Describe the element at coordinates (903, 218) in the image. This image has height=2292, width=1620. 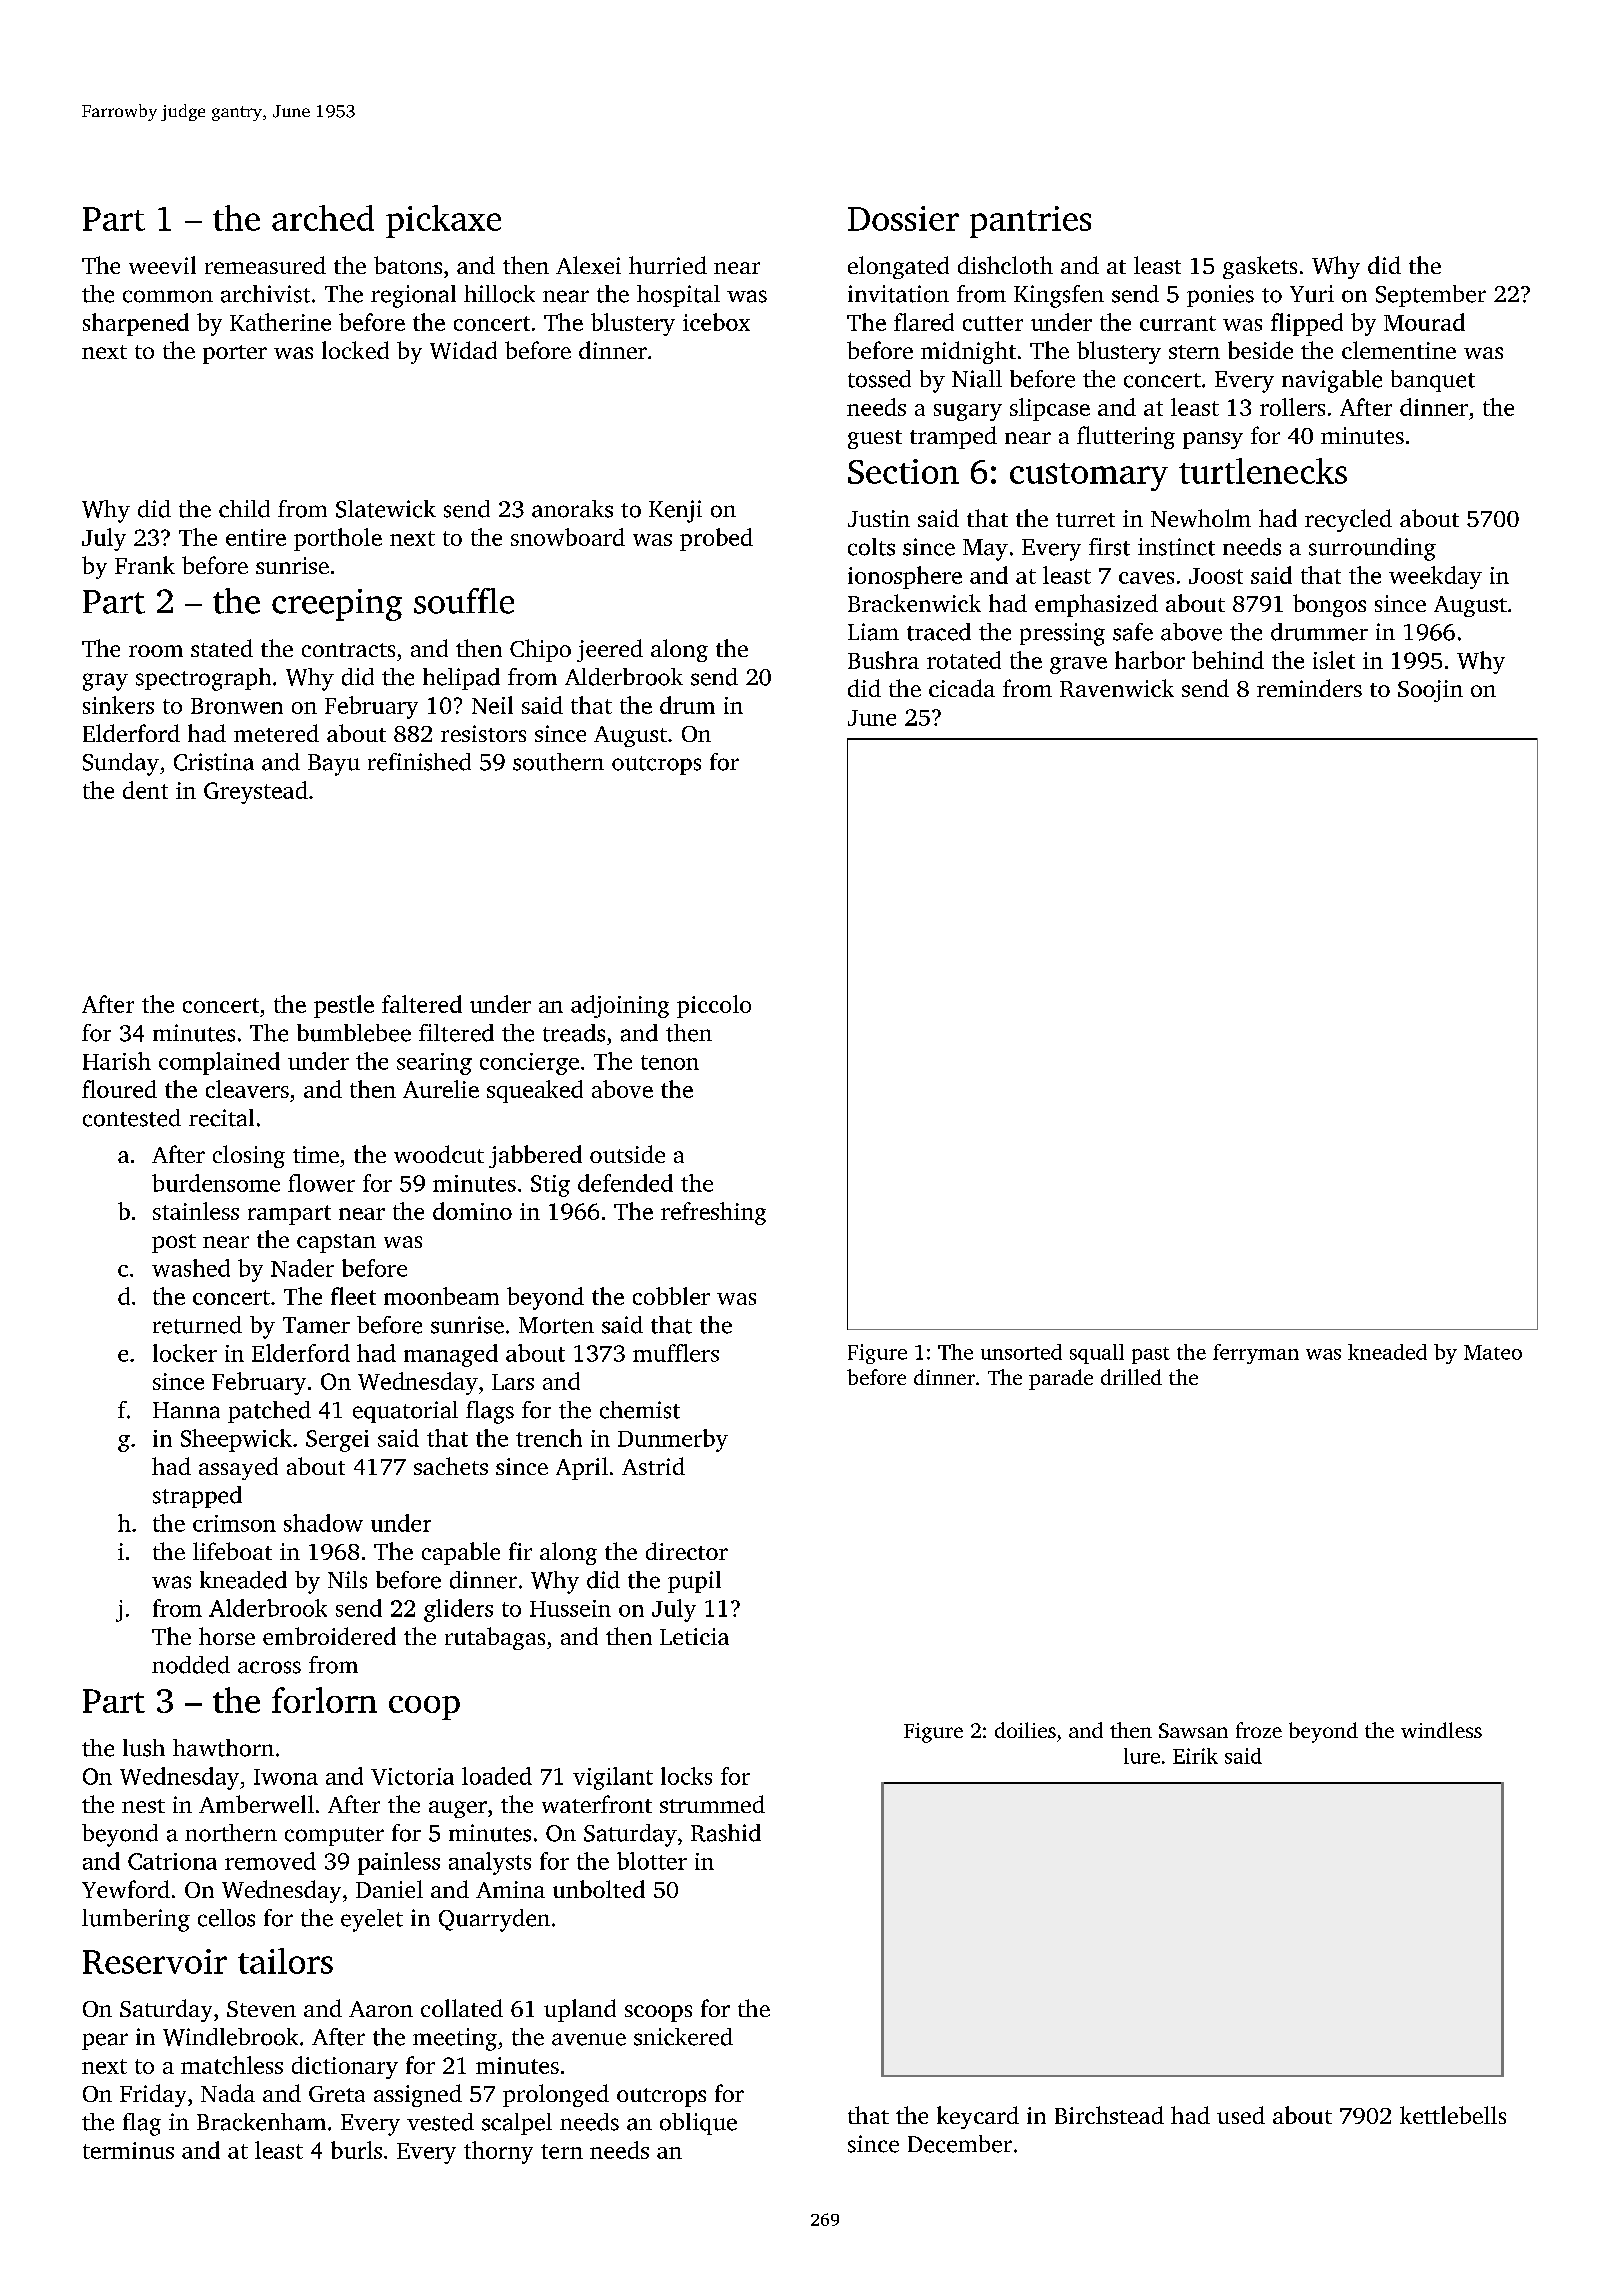
I see `Dossier` at that location.
